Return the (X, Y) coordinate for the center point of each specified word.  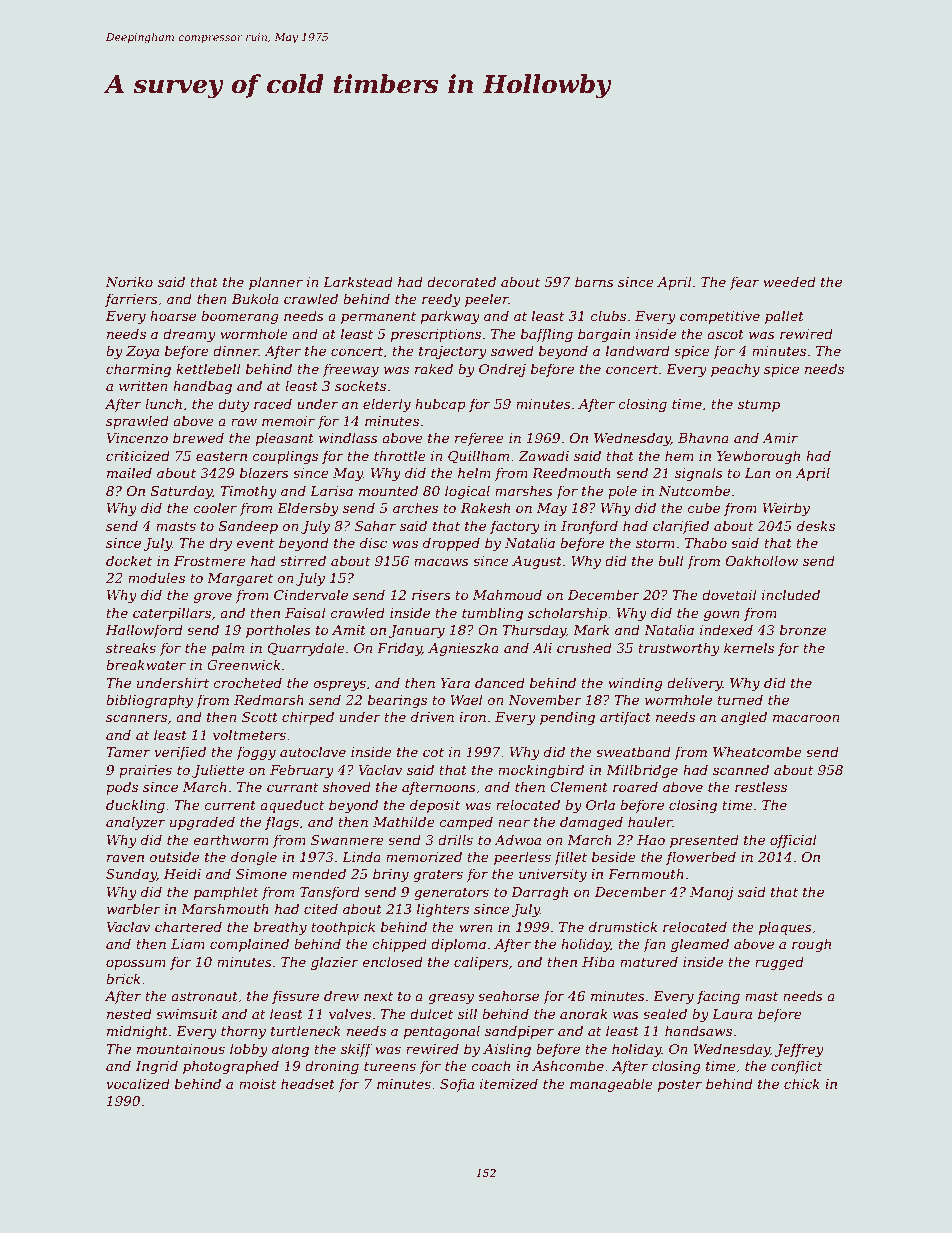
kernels (749, 647)
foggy (256, 753)
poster (680, 1086)
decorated (461, 281)
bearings (397, 701)
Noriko (129, 281)
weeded (789, 281)
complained (249, 945)
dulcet (431, 1013)
